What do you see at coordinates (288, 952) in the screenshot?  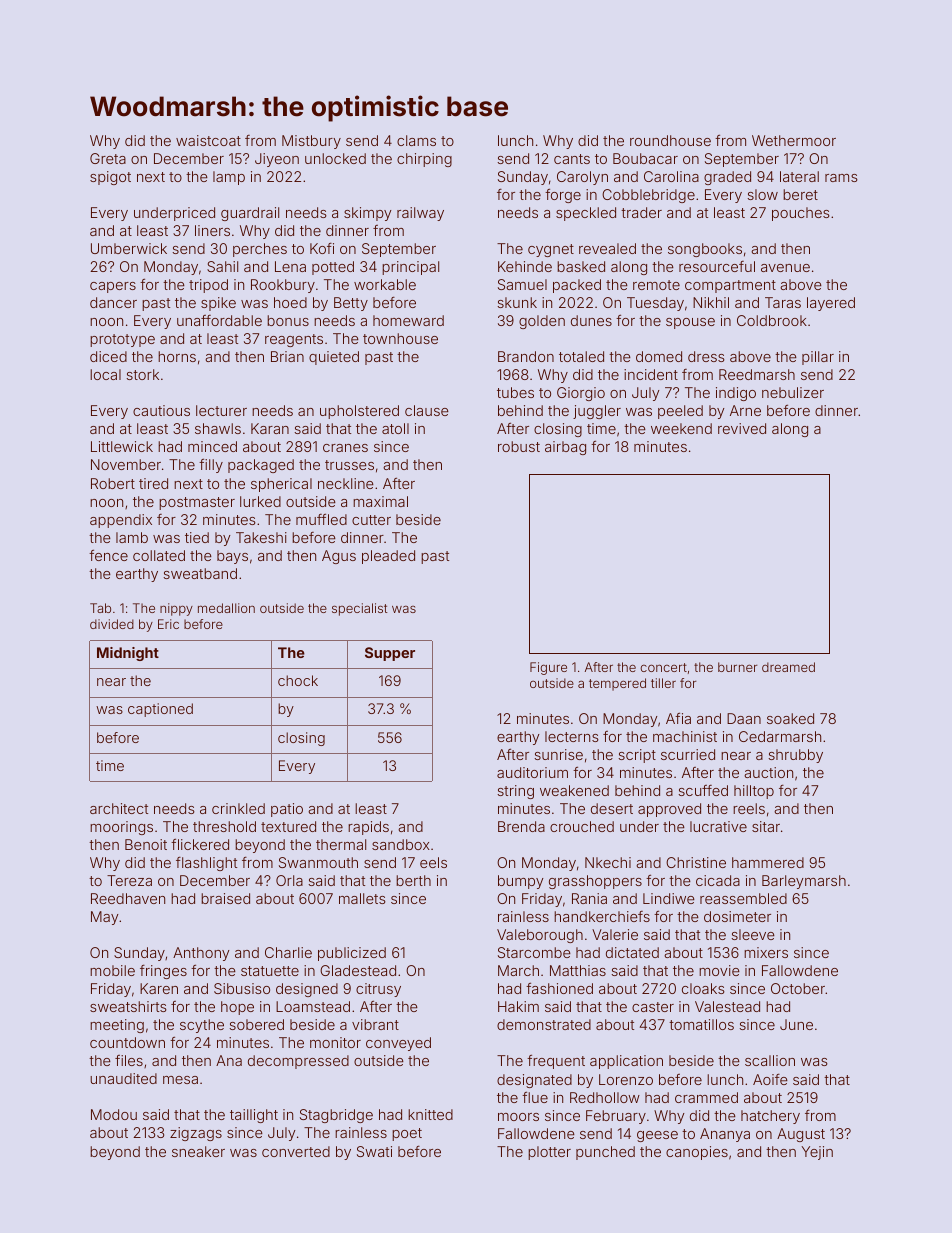 I see `Charlie` at bounding box center [288, 952].
